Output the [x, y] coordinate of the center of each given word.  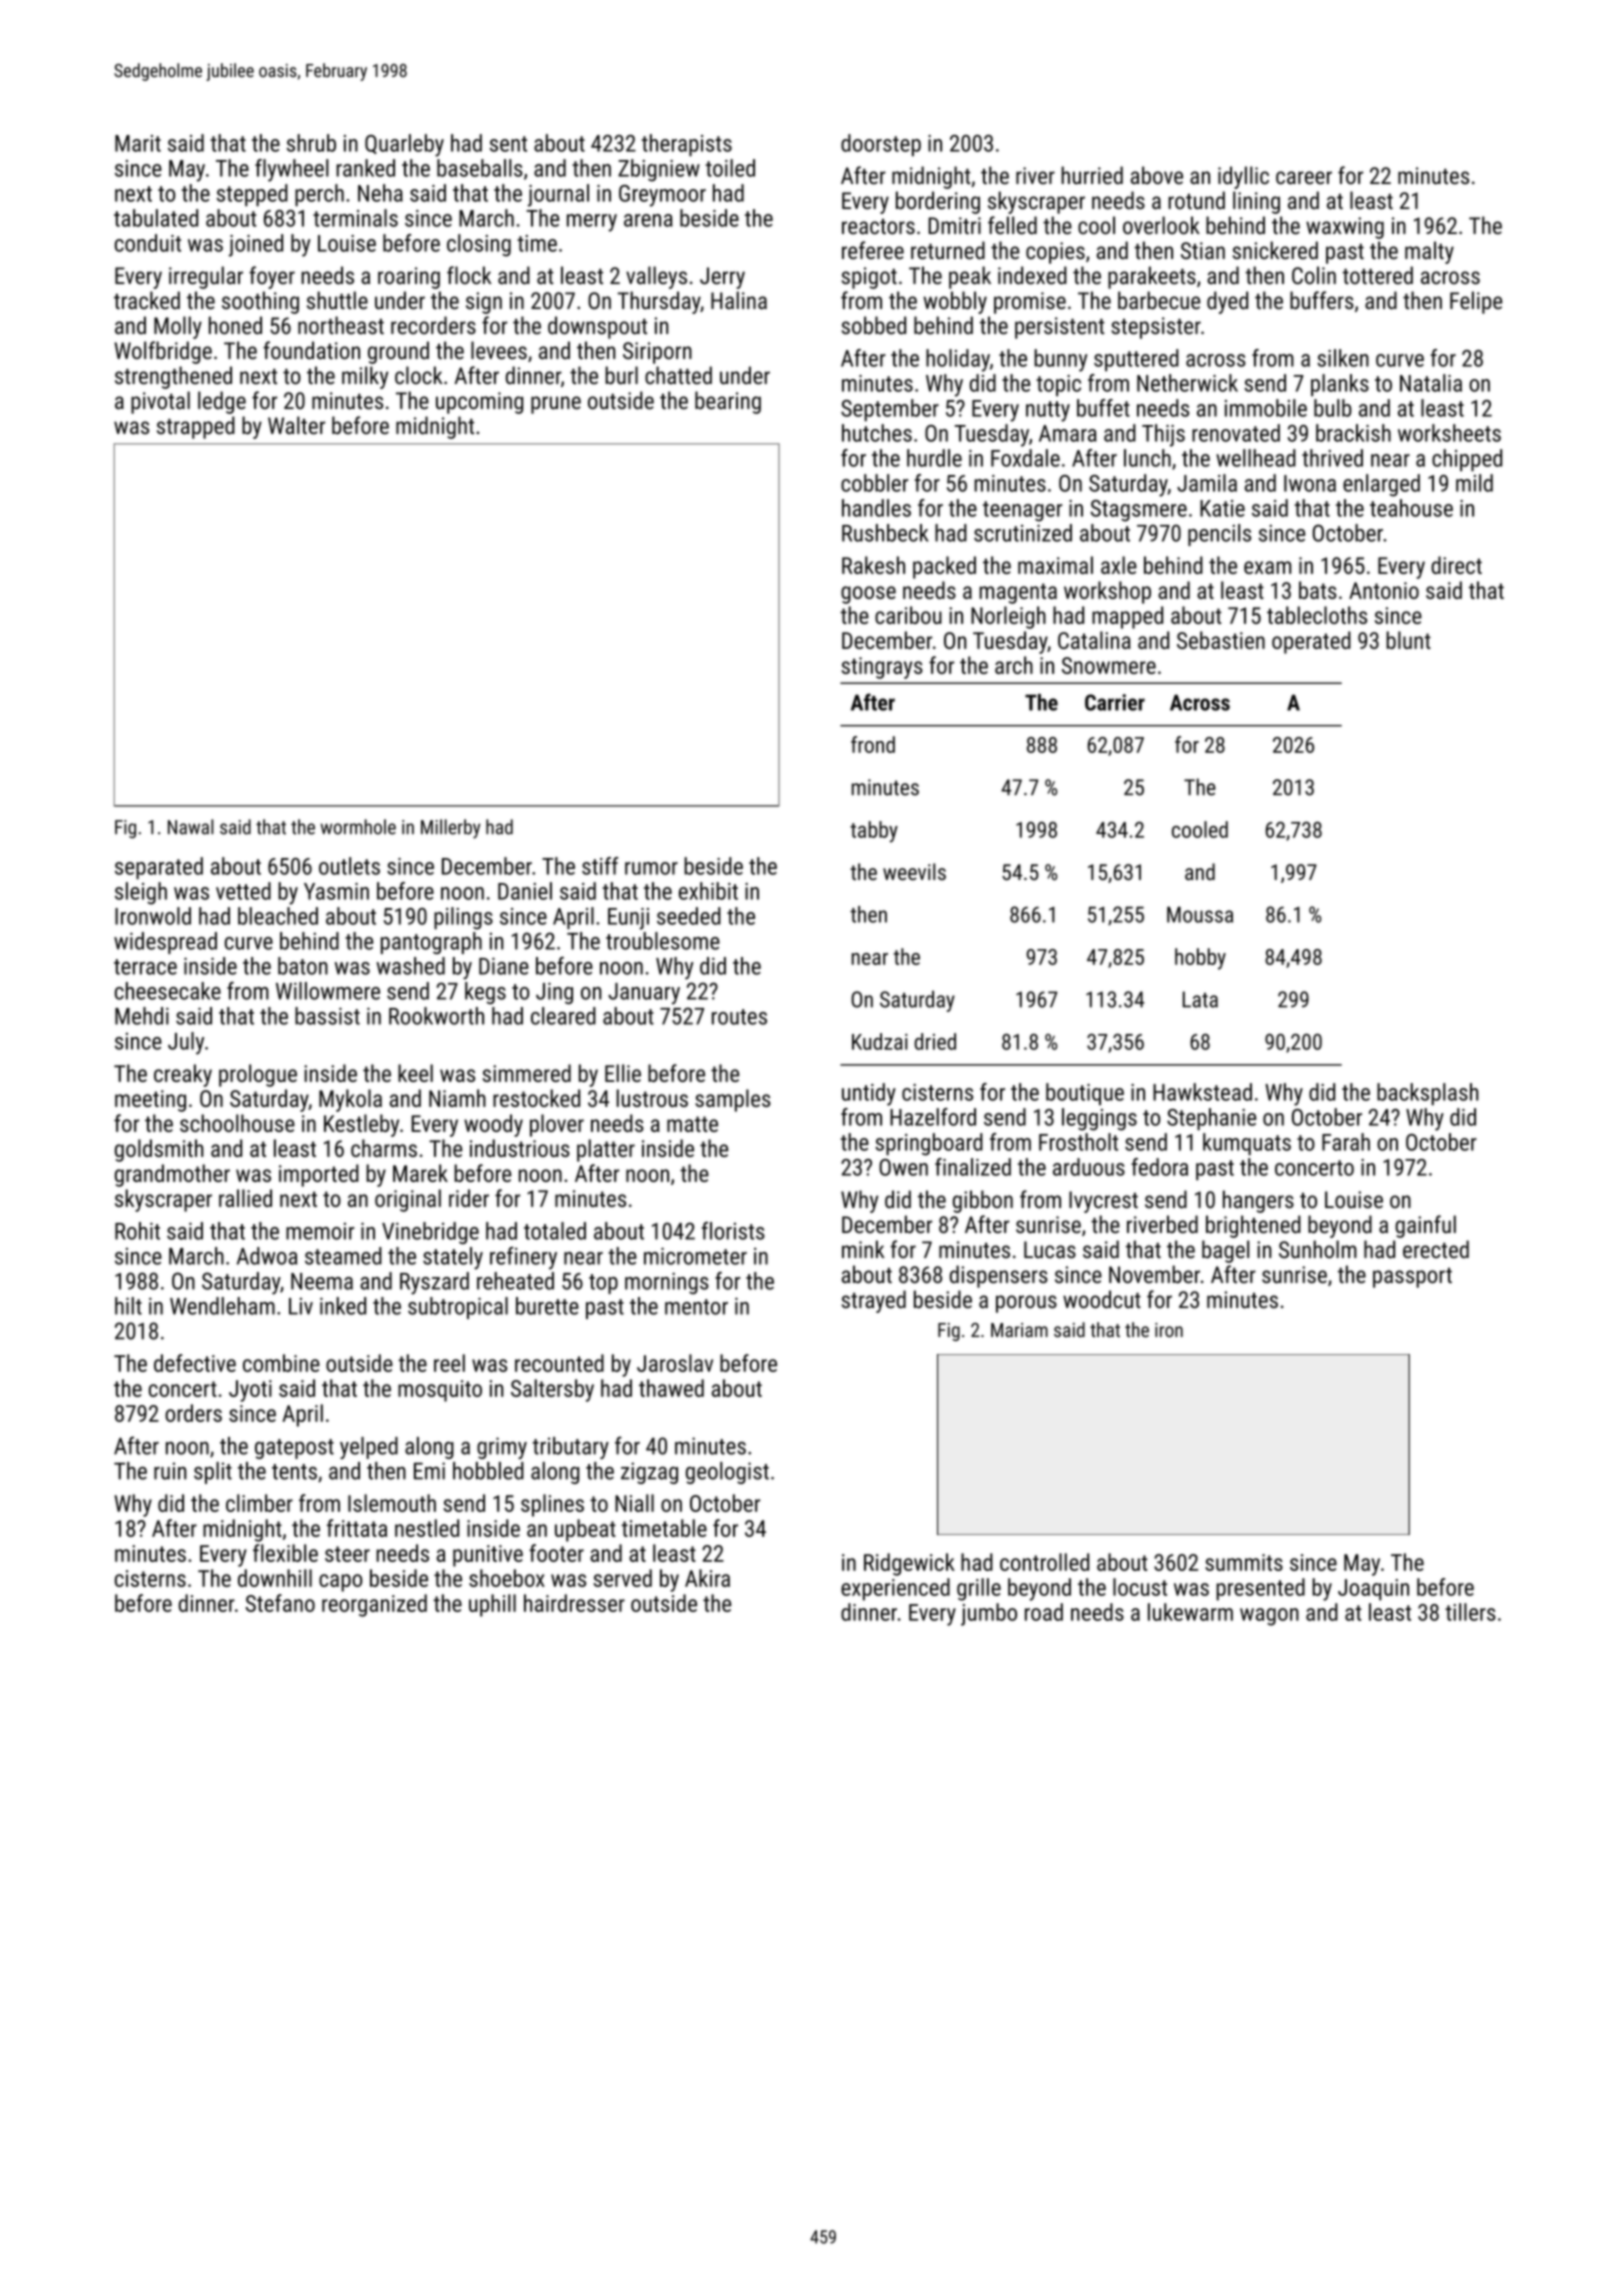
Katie [1222, 508]
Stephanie [1211, 1119]
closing [479, 245]
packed [944, 567]
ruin [170, 1471]
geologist [727, 1473]
